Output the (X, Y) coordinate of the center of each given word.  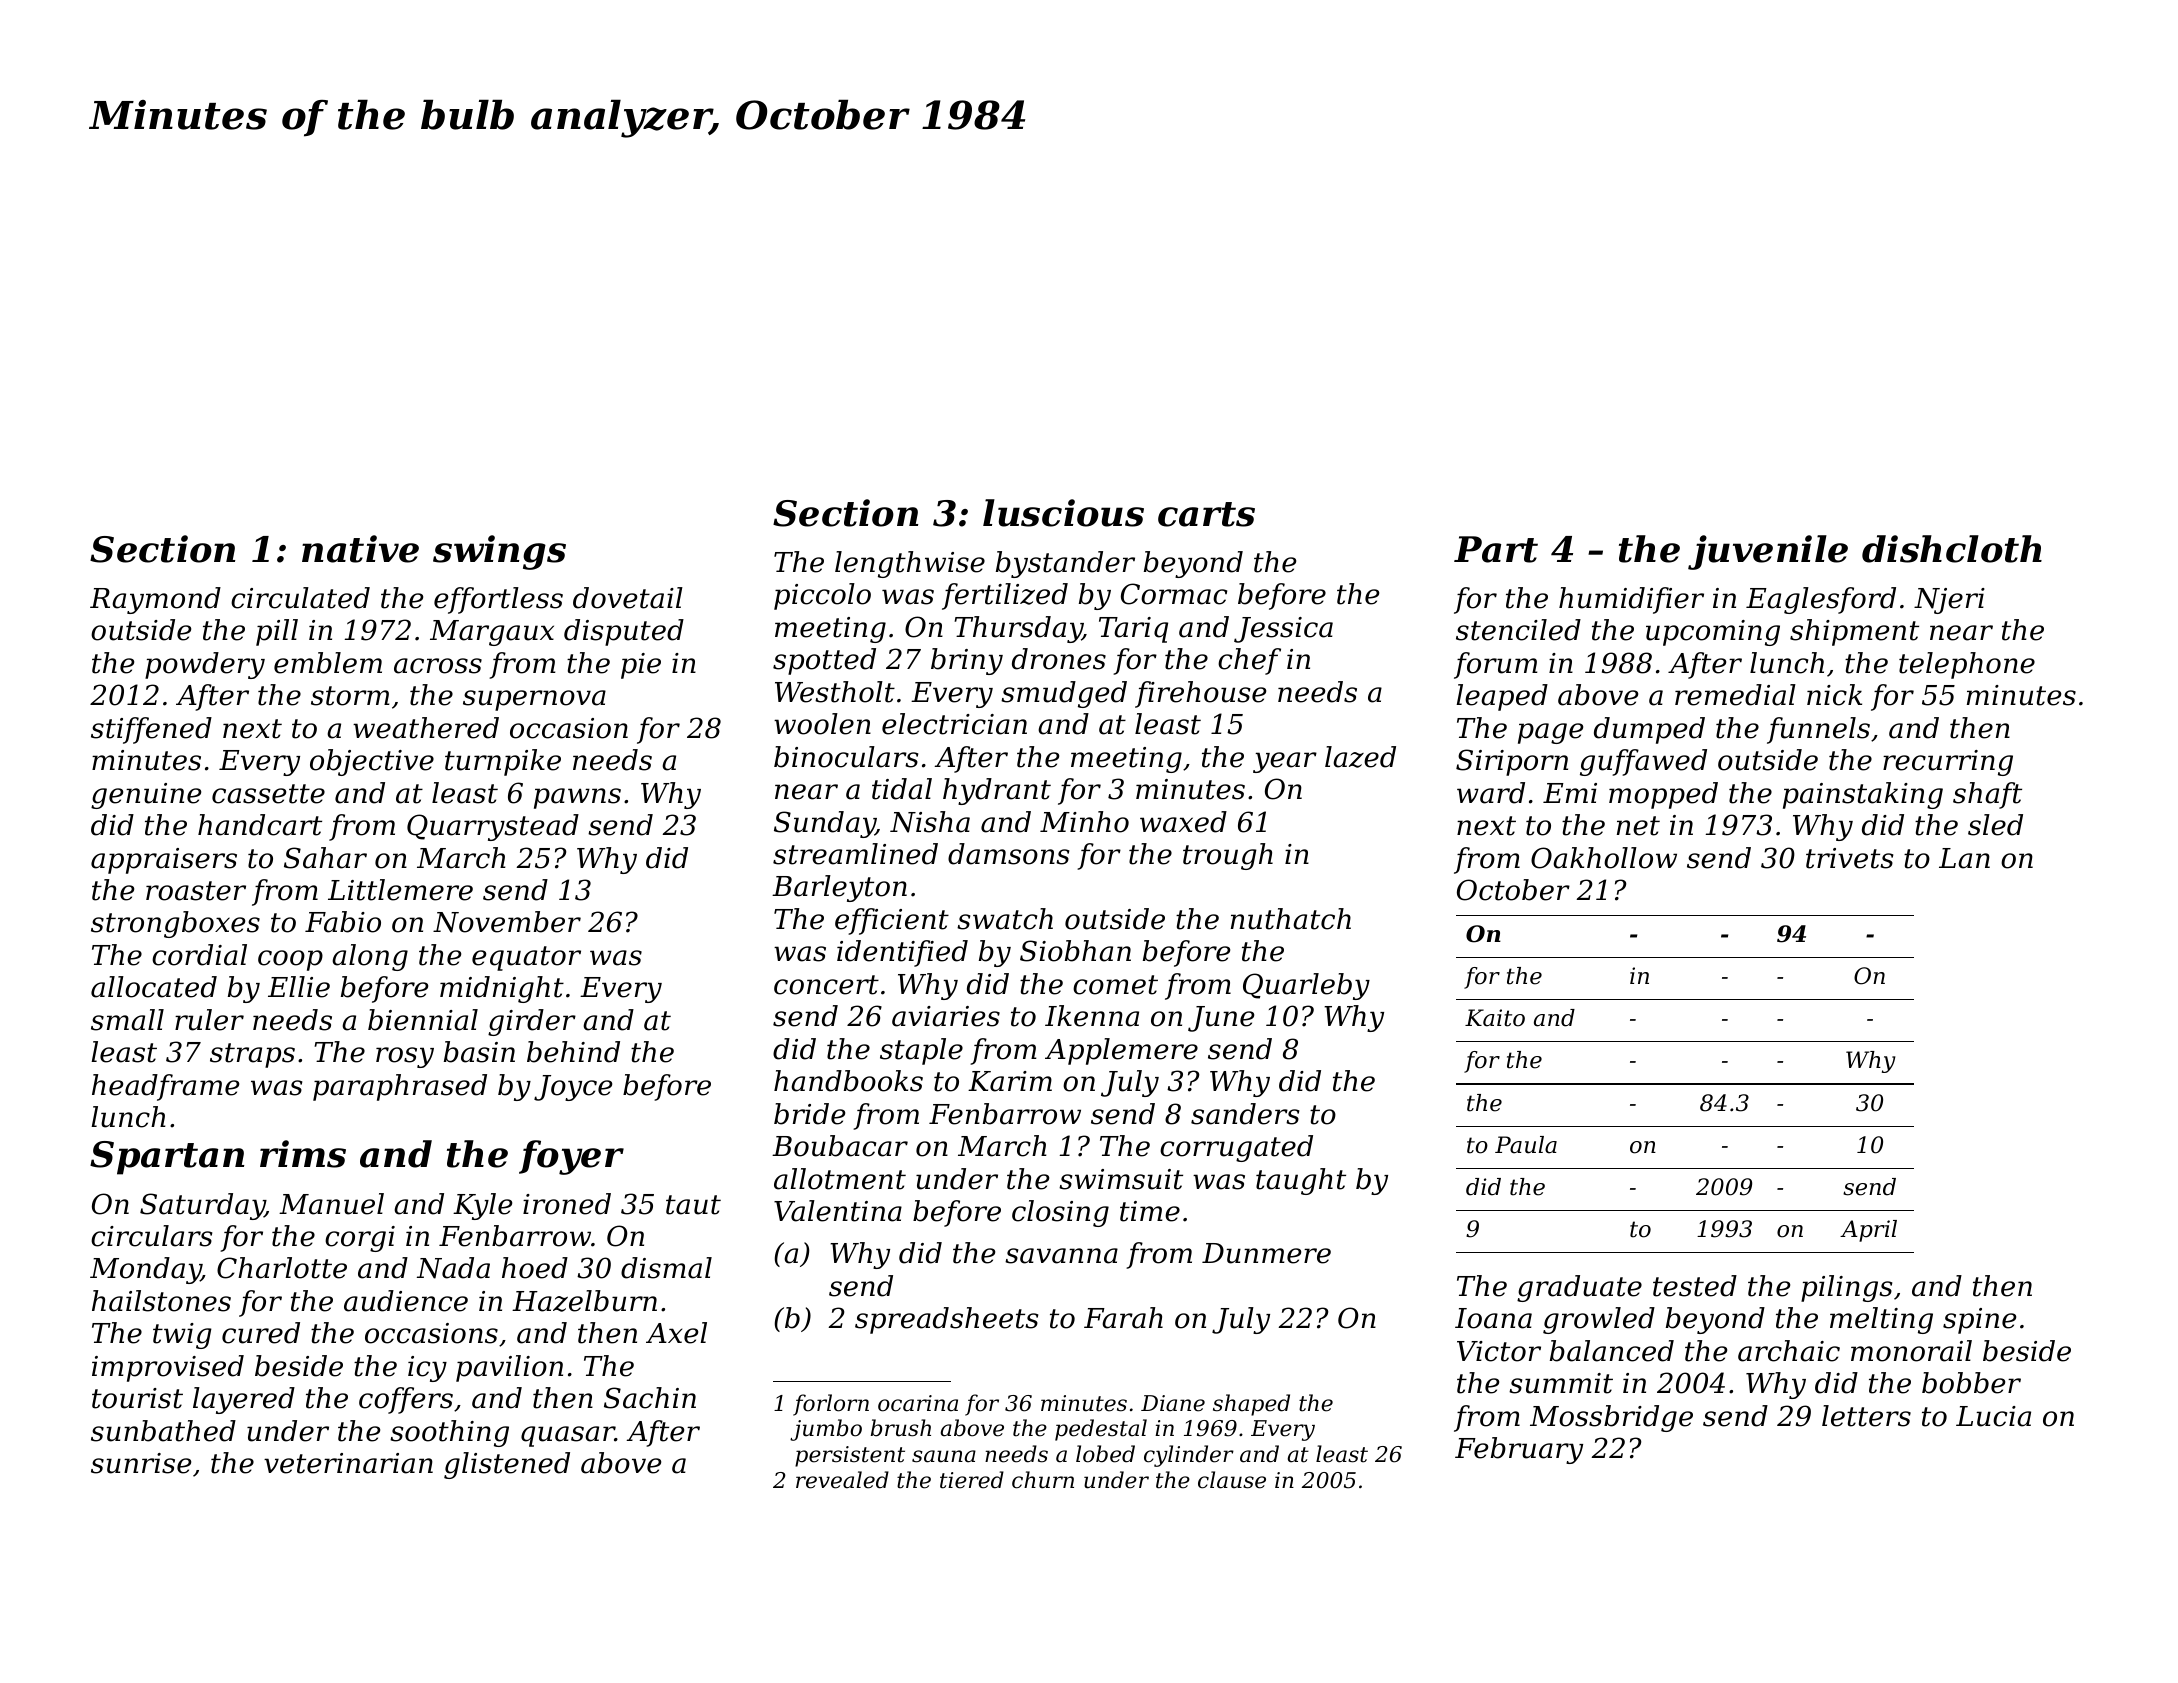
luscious (1063, 513)
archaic (1789, 1351)
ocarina (918, 1403)
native (360, 549)
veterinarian (348, 1463)
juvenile (1768, 552)
